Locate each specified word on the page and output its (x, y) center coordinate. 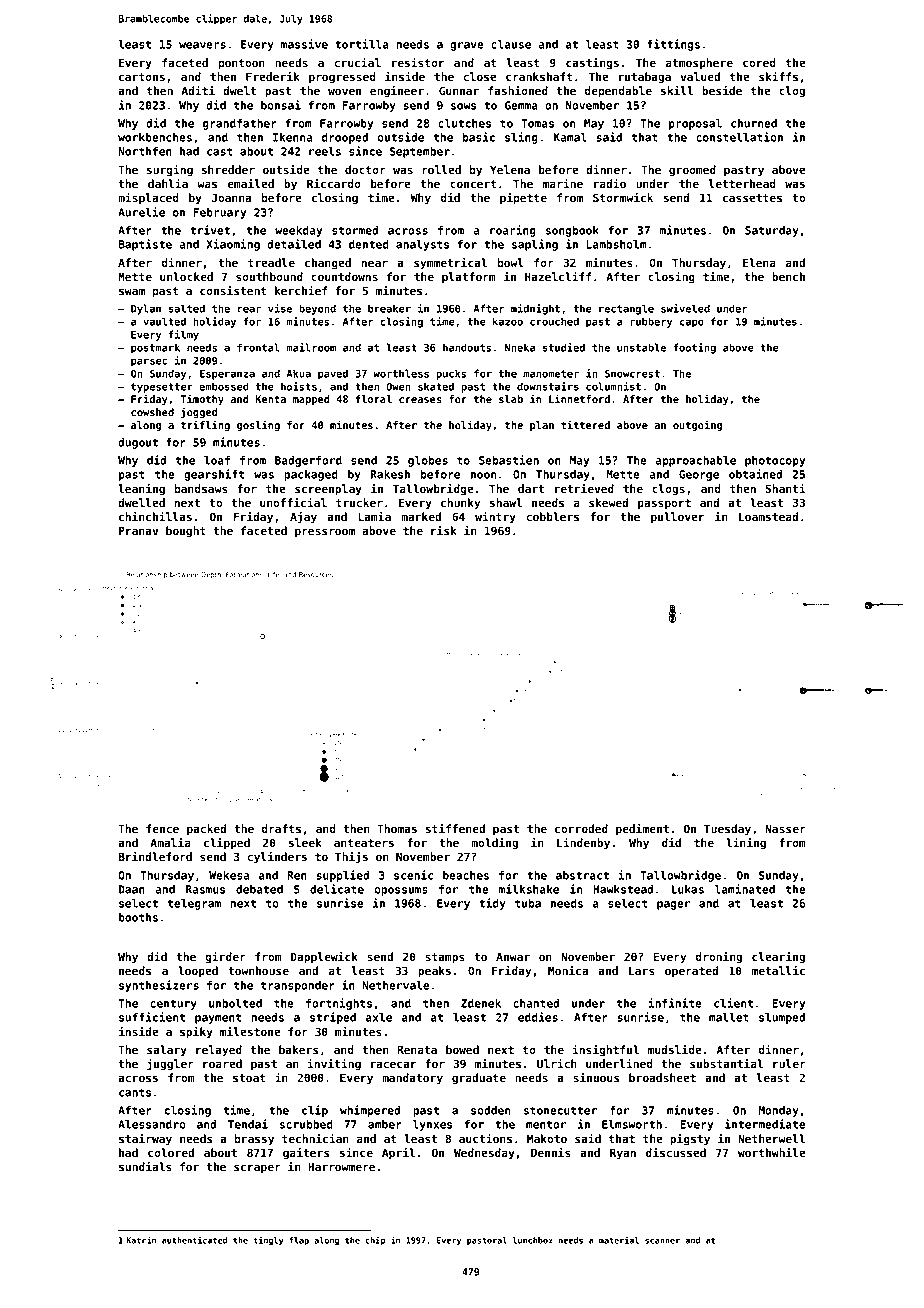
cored (759, 62)
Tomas (537, 123)
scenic (413, 875)
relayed (219, 1051)
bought (186, 532)
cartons (142, 77)
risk (444, 530)
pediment (642, 830)
